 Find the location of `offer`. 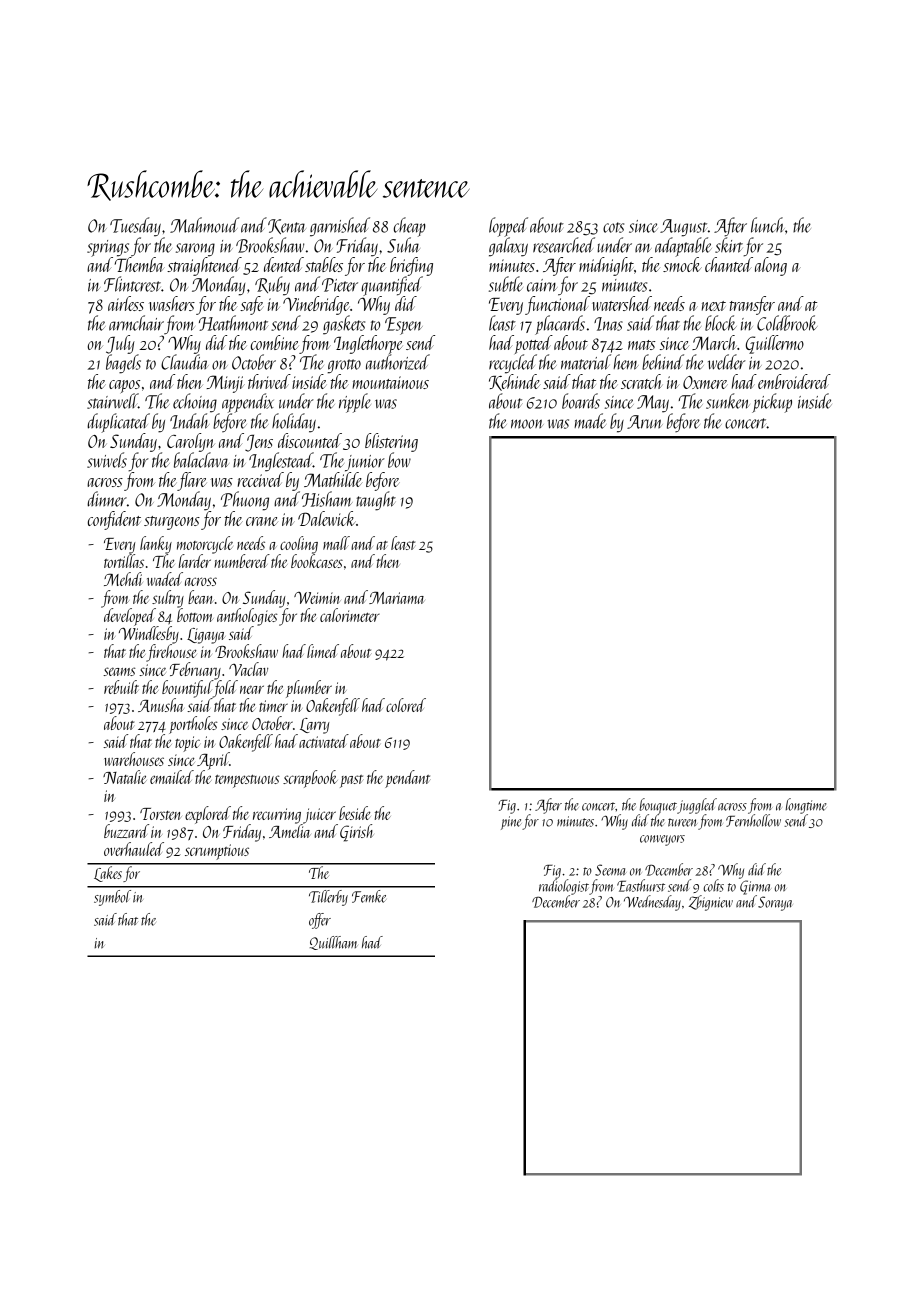

offer is located at coordinates (320, 921).
